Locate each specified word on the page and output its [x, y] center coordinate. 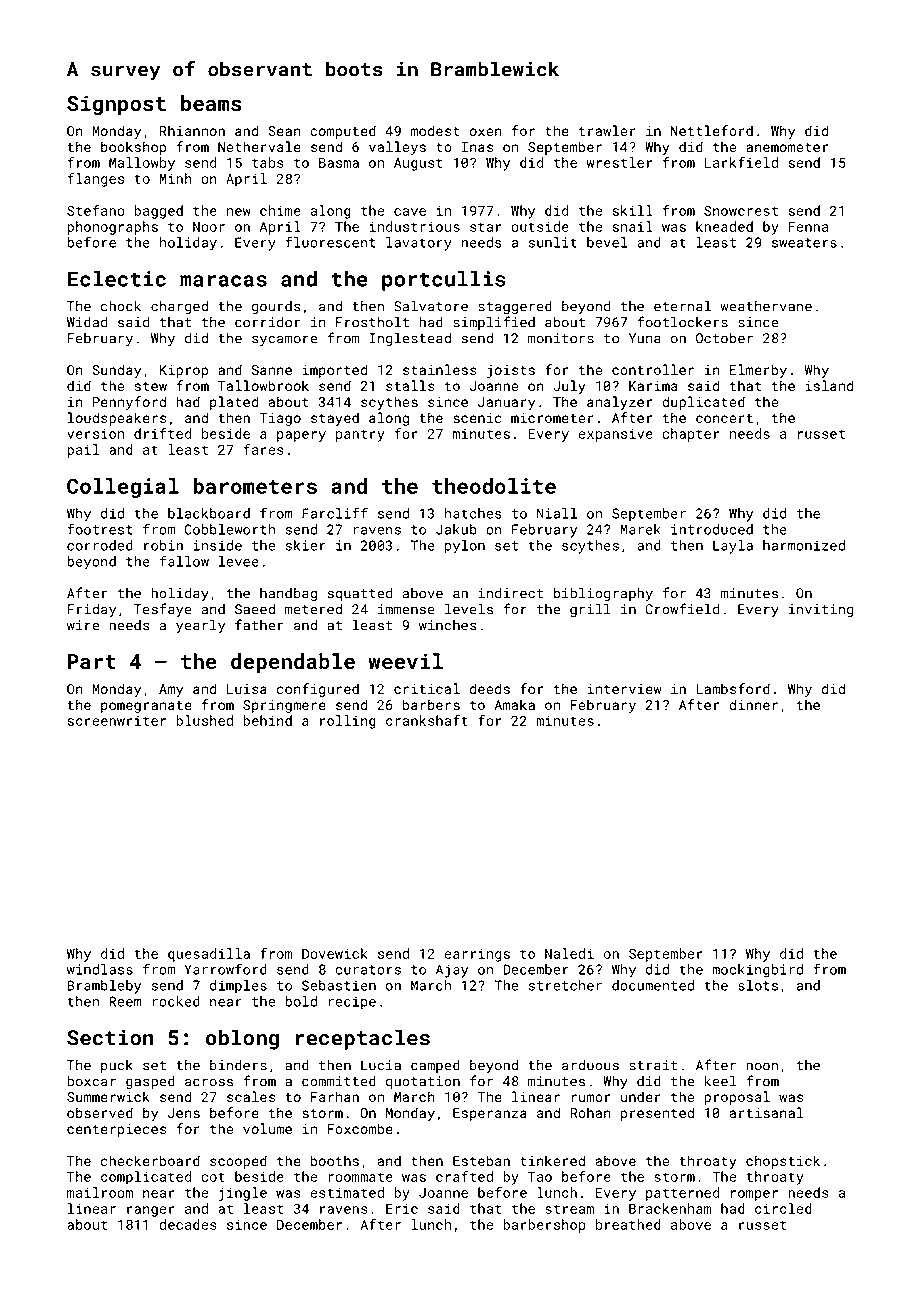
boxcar [91, 1081]
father [259, 625]
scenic [477, 418]
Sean [284, 131]
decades [188, 1224]
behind [267, 720]
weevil [405, 661]
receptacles [363, 1039]
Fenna [808, 227]
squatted [360, 594]
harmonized [804, 545]
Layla [733, 547]
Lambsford [733, 688]
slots [758, 985]
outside [540, 226]
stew [151, 386]
